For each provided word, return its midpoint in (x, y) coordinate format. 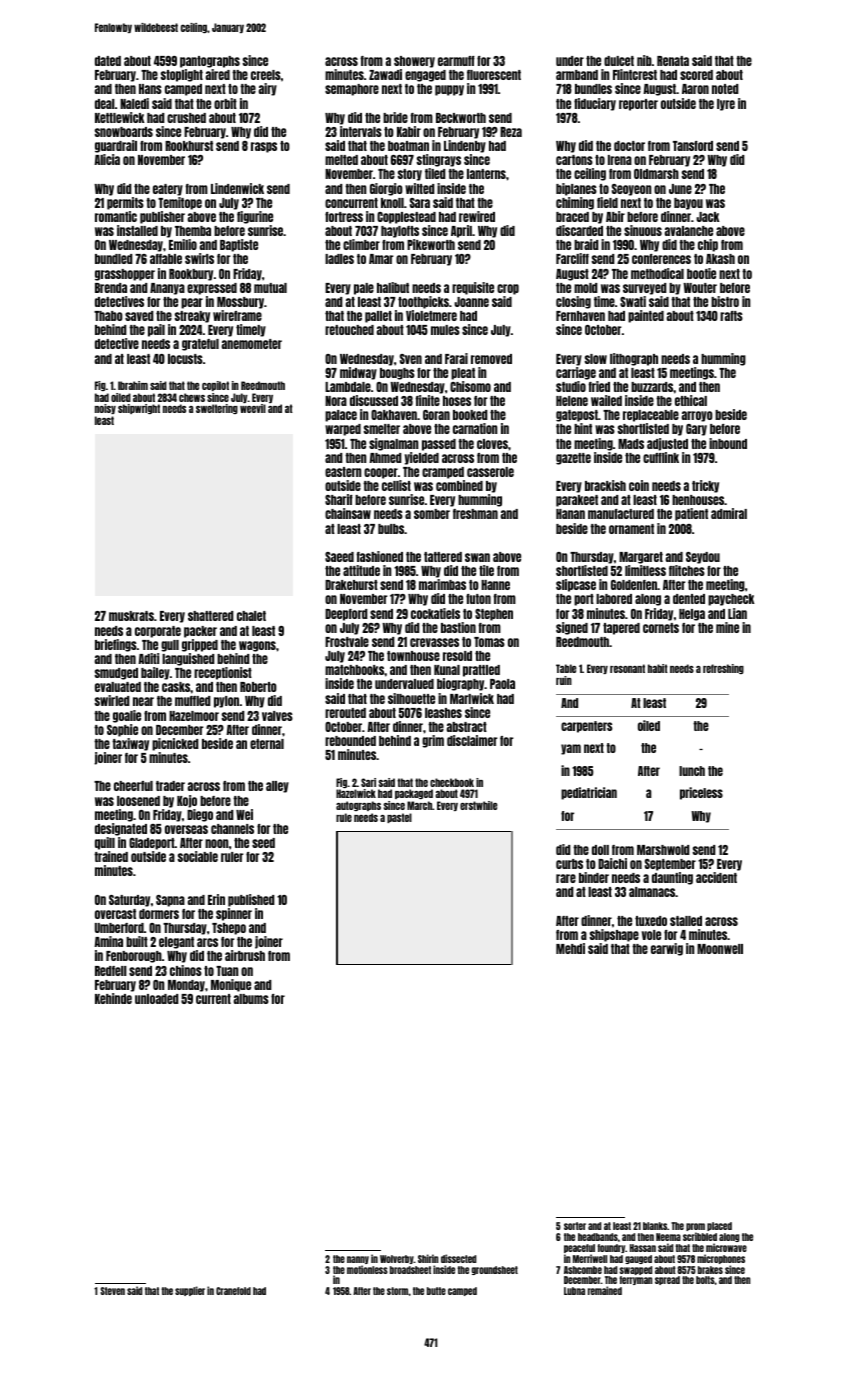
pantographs (210, 62)
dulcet (619, 61)
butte (436, 1291)
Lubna (574, 1291)
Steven (112, 1291)
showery (414, 62)
